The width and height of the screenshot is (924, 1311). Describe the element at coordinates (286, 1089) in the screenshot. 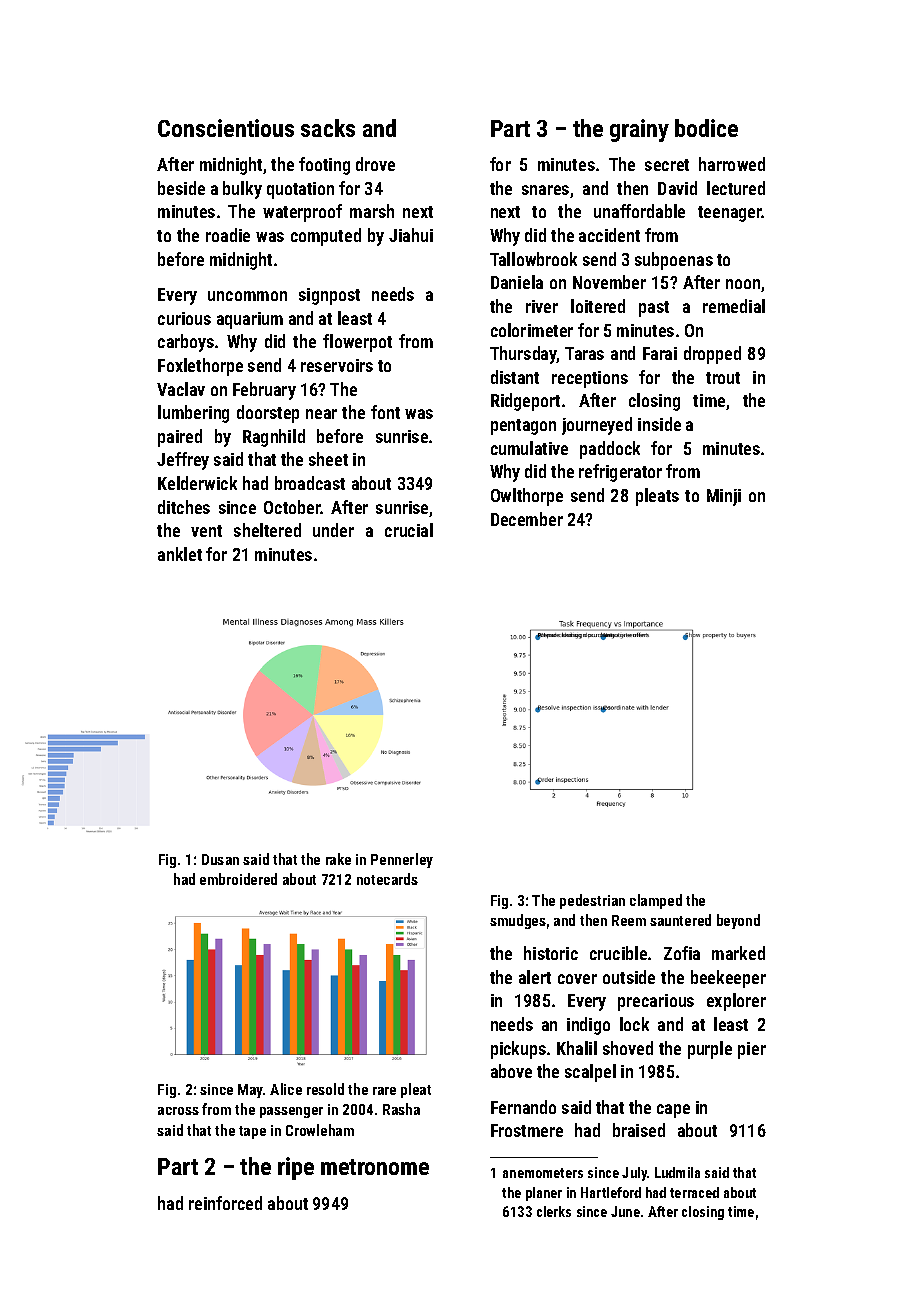

I see `Alice` at that location.
